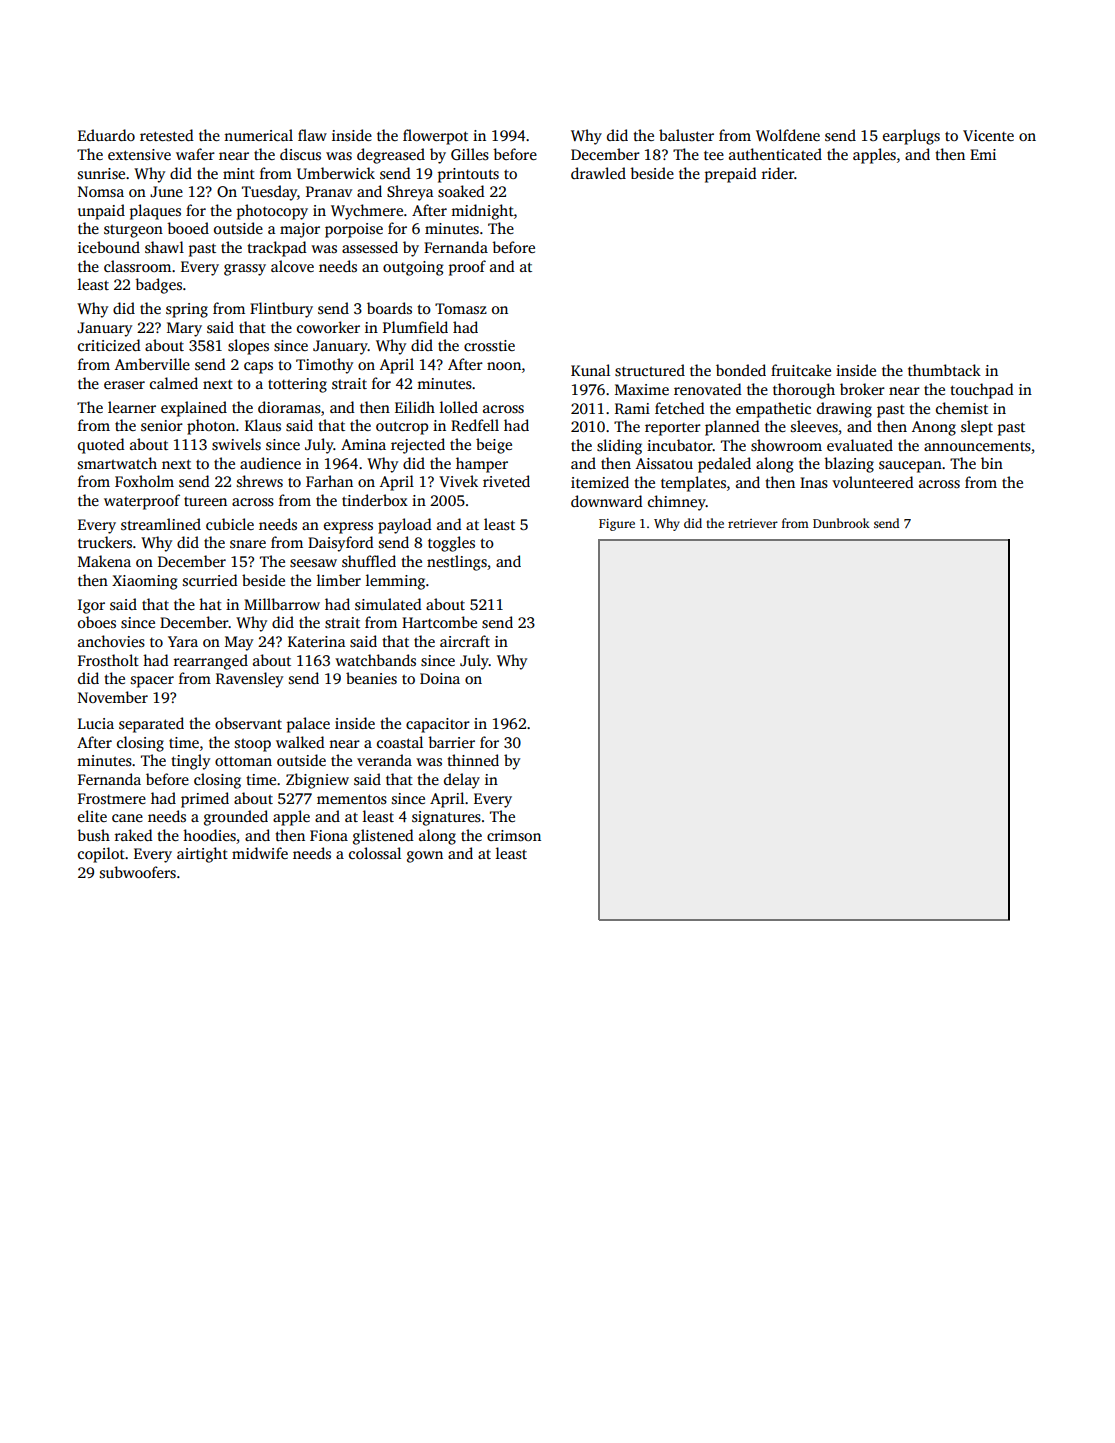  Describe the element at coordinates (457, 563) in the image. I see `nestlings` at that location.
